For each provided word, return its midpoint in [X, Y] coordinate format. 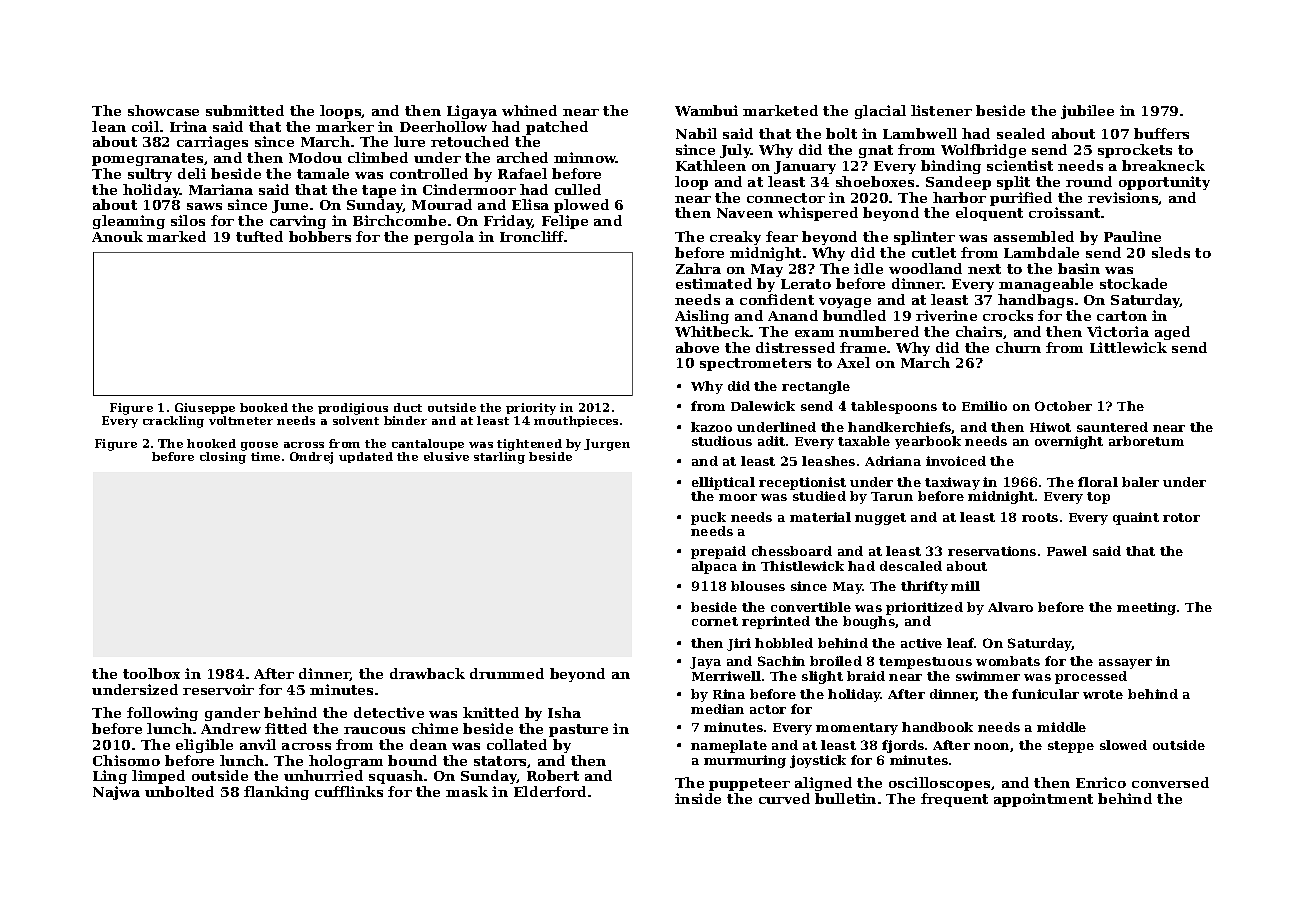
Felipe [565, 222]
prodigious [353, 409]
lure [409, 141]
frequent [954, 800]
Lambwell [920, 133]
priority [531, 409]
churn [1018, 347]
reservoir [218, 689]
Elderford [550, 791]
